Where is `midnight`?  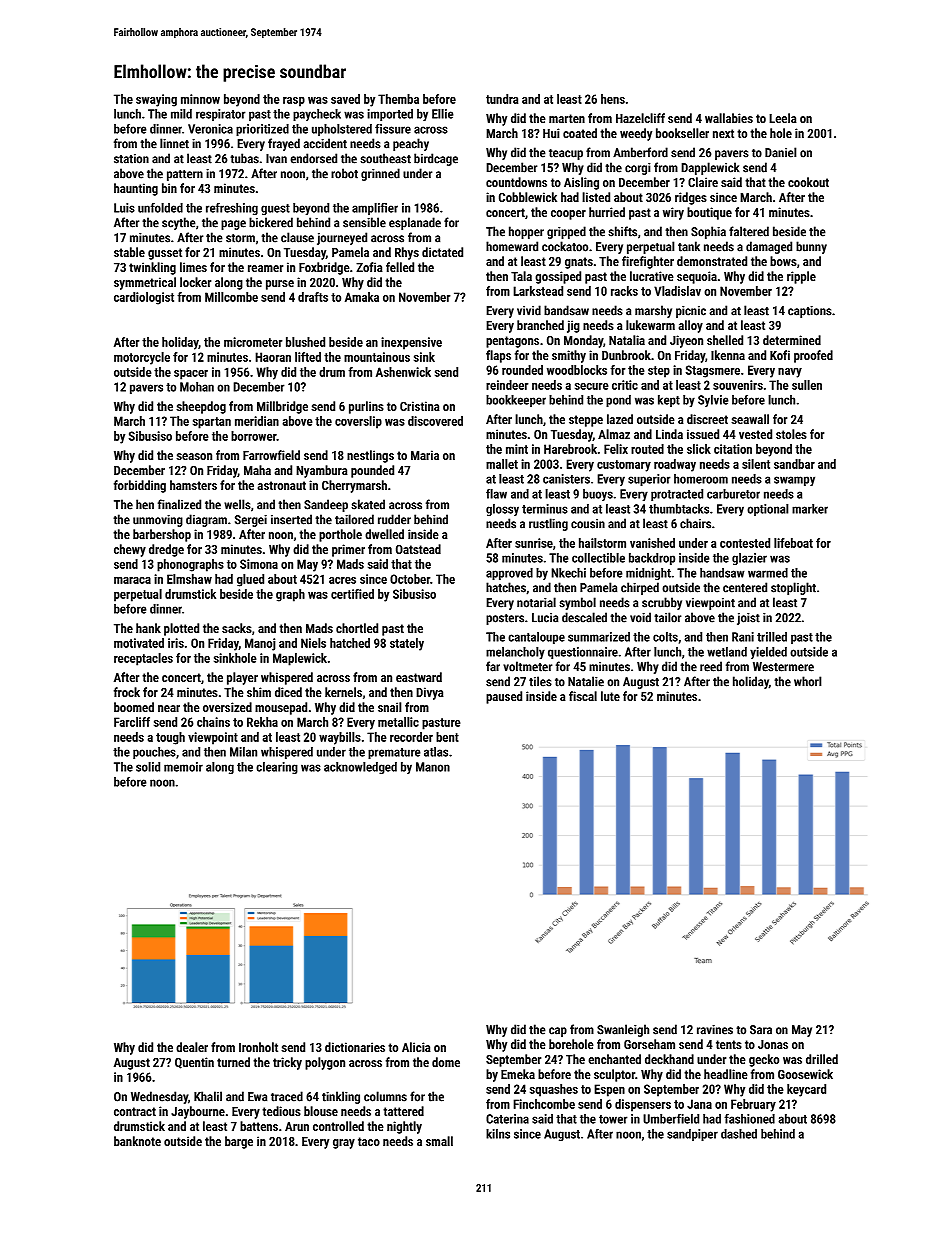 midnight is located at coordinates (648, 574).
